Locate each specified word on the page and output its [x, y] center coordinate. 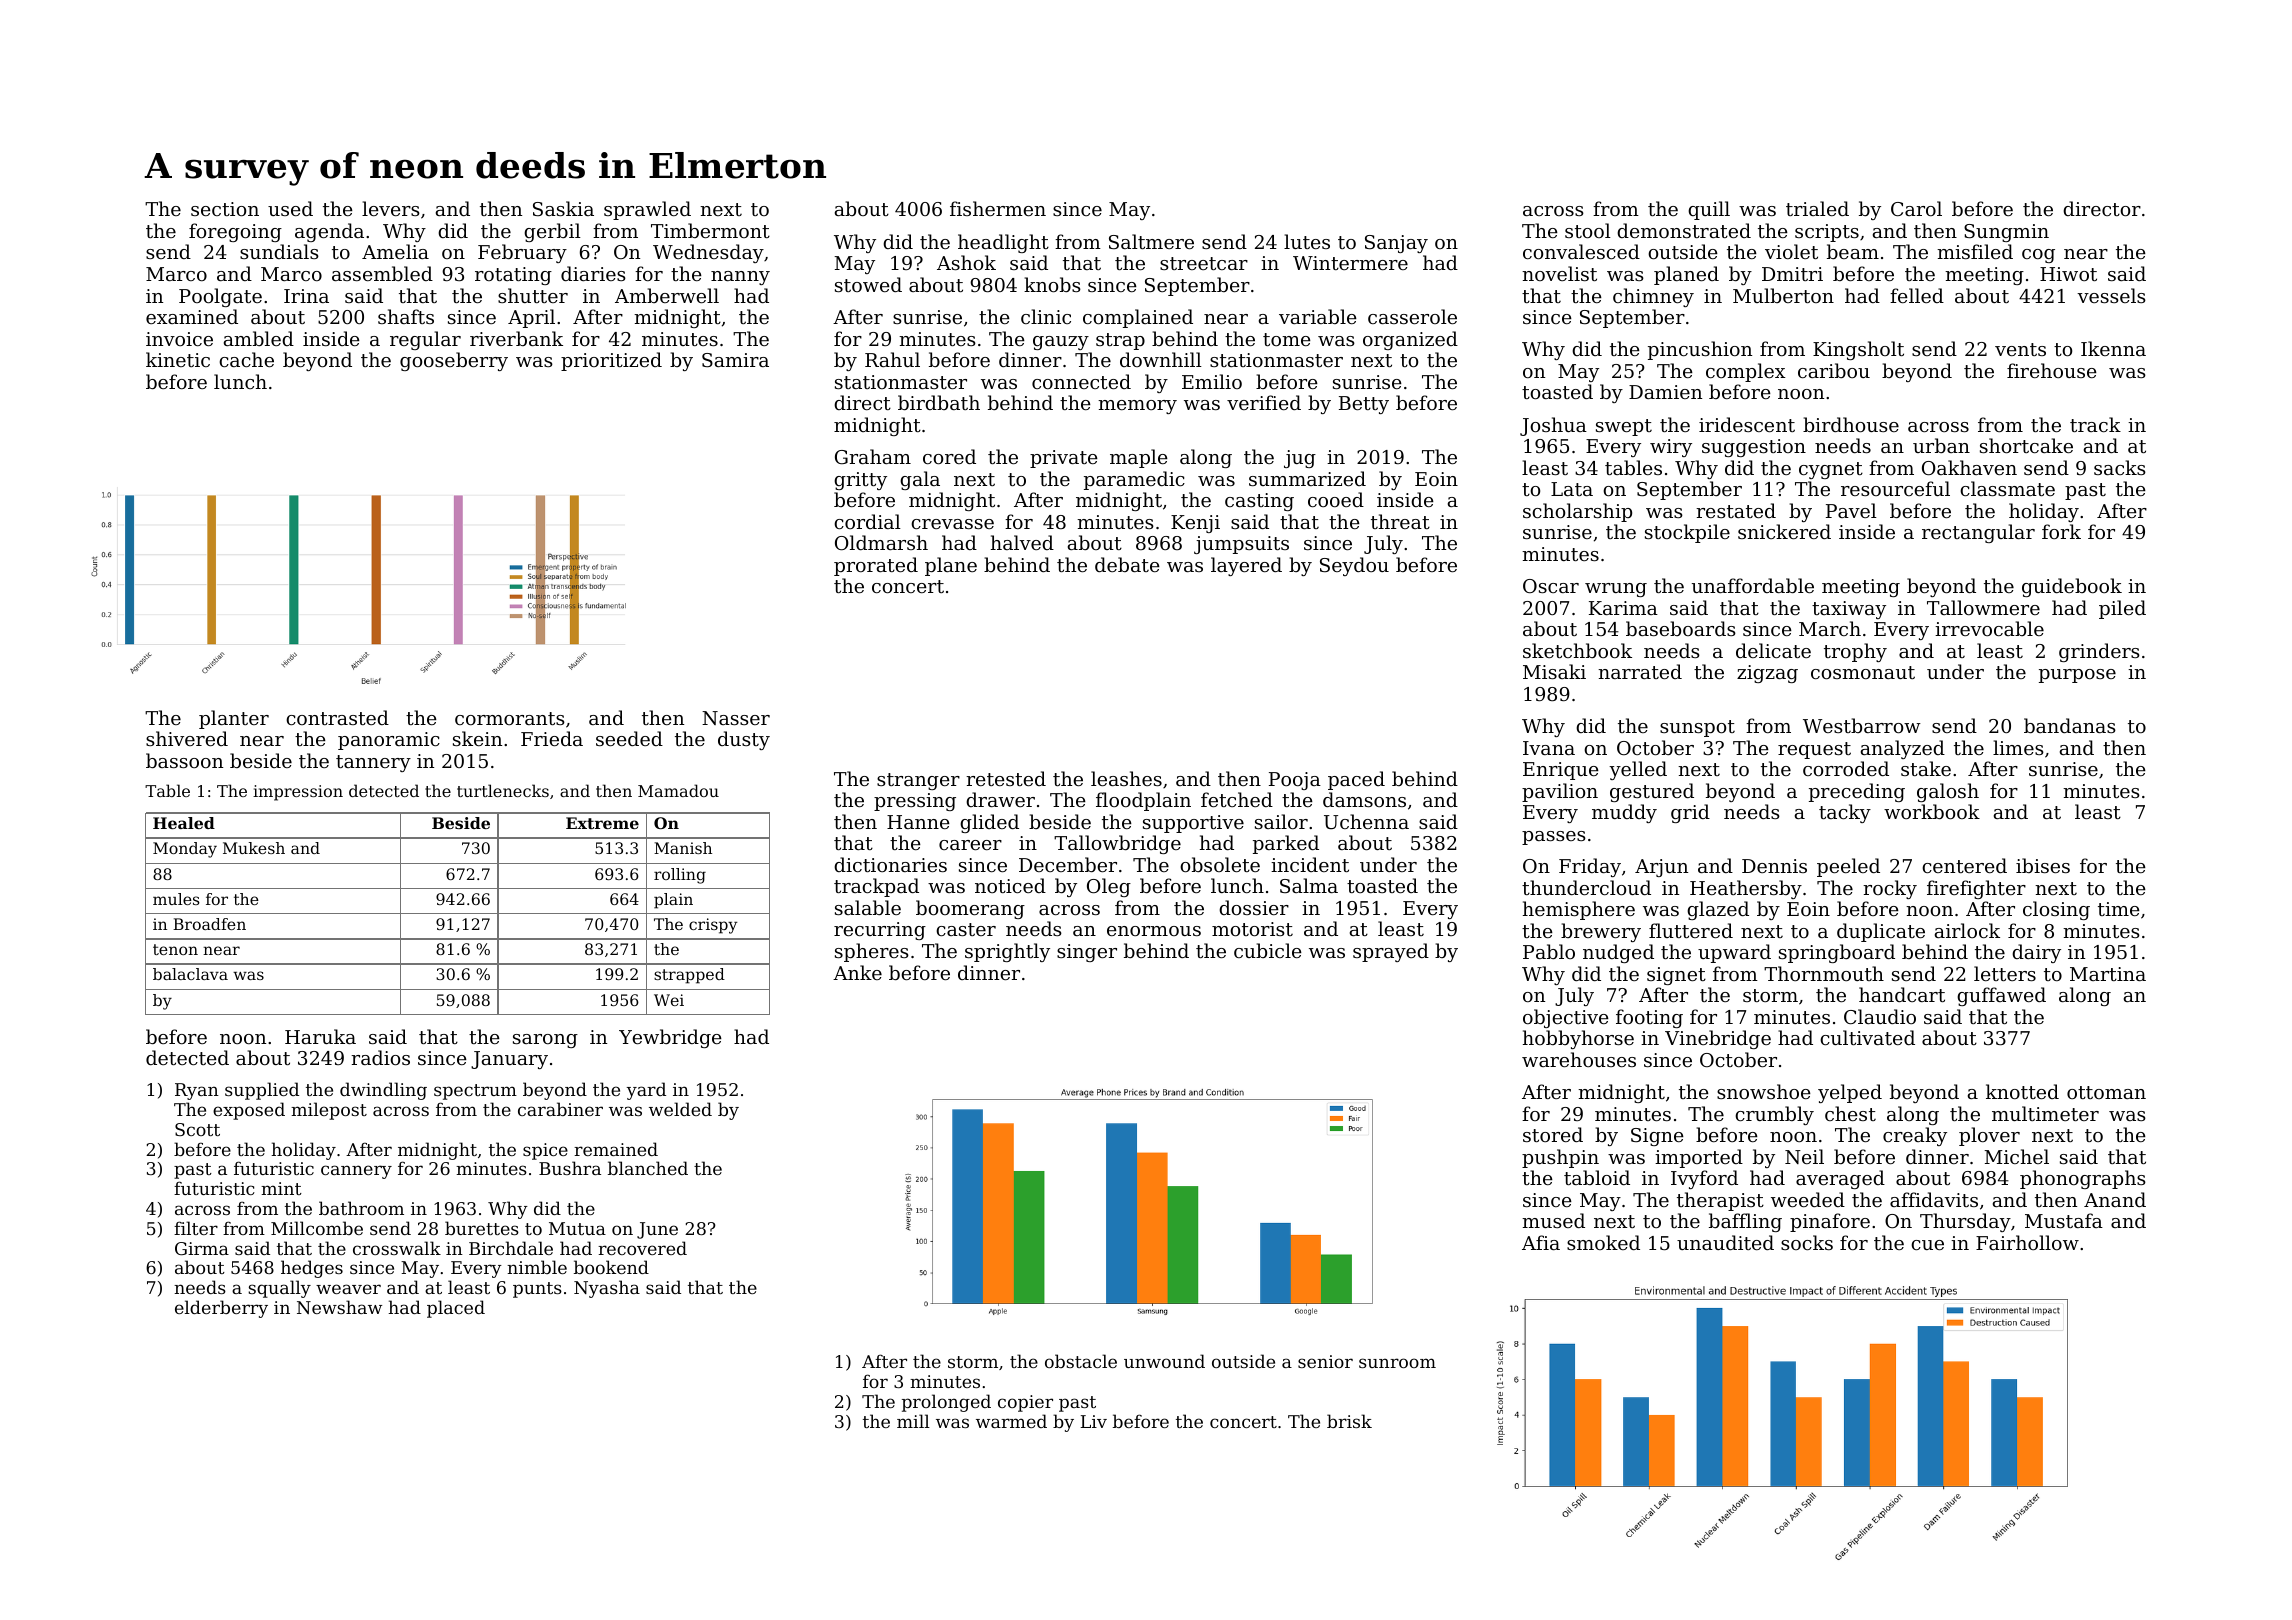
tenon [175, 949]
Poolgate [220, 297]
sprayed [1391, 952]
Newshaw [339, 1307]
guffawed [2001, 996]
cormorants [510, 718]
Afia [1541, 1242]
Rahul [892, 359]
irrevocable [1989, 628]
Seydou [1354, 566]
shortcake [2026, 445]
